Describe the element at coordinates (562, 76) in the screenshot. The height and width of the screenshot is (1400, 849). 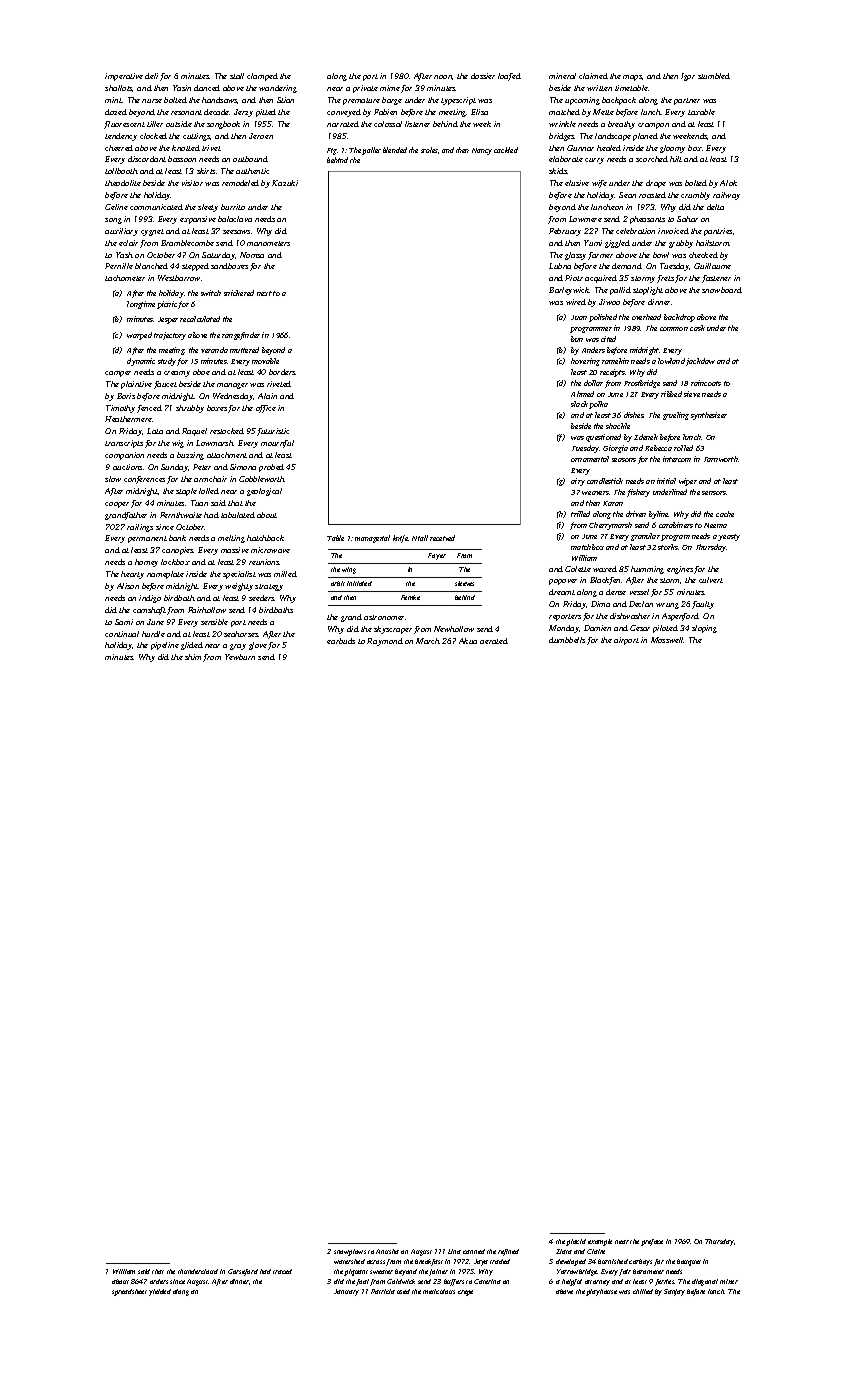
I see `mineral` at that location.
